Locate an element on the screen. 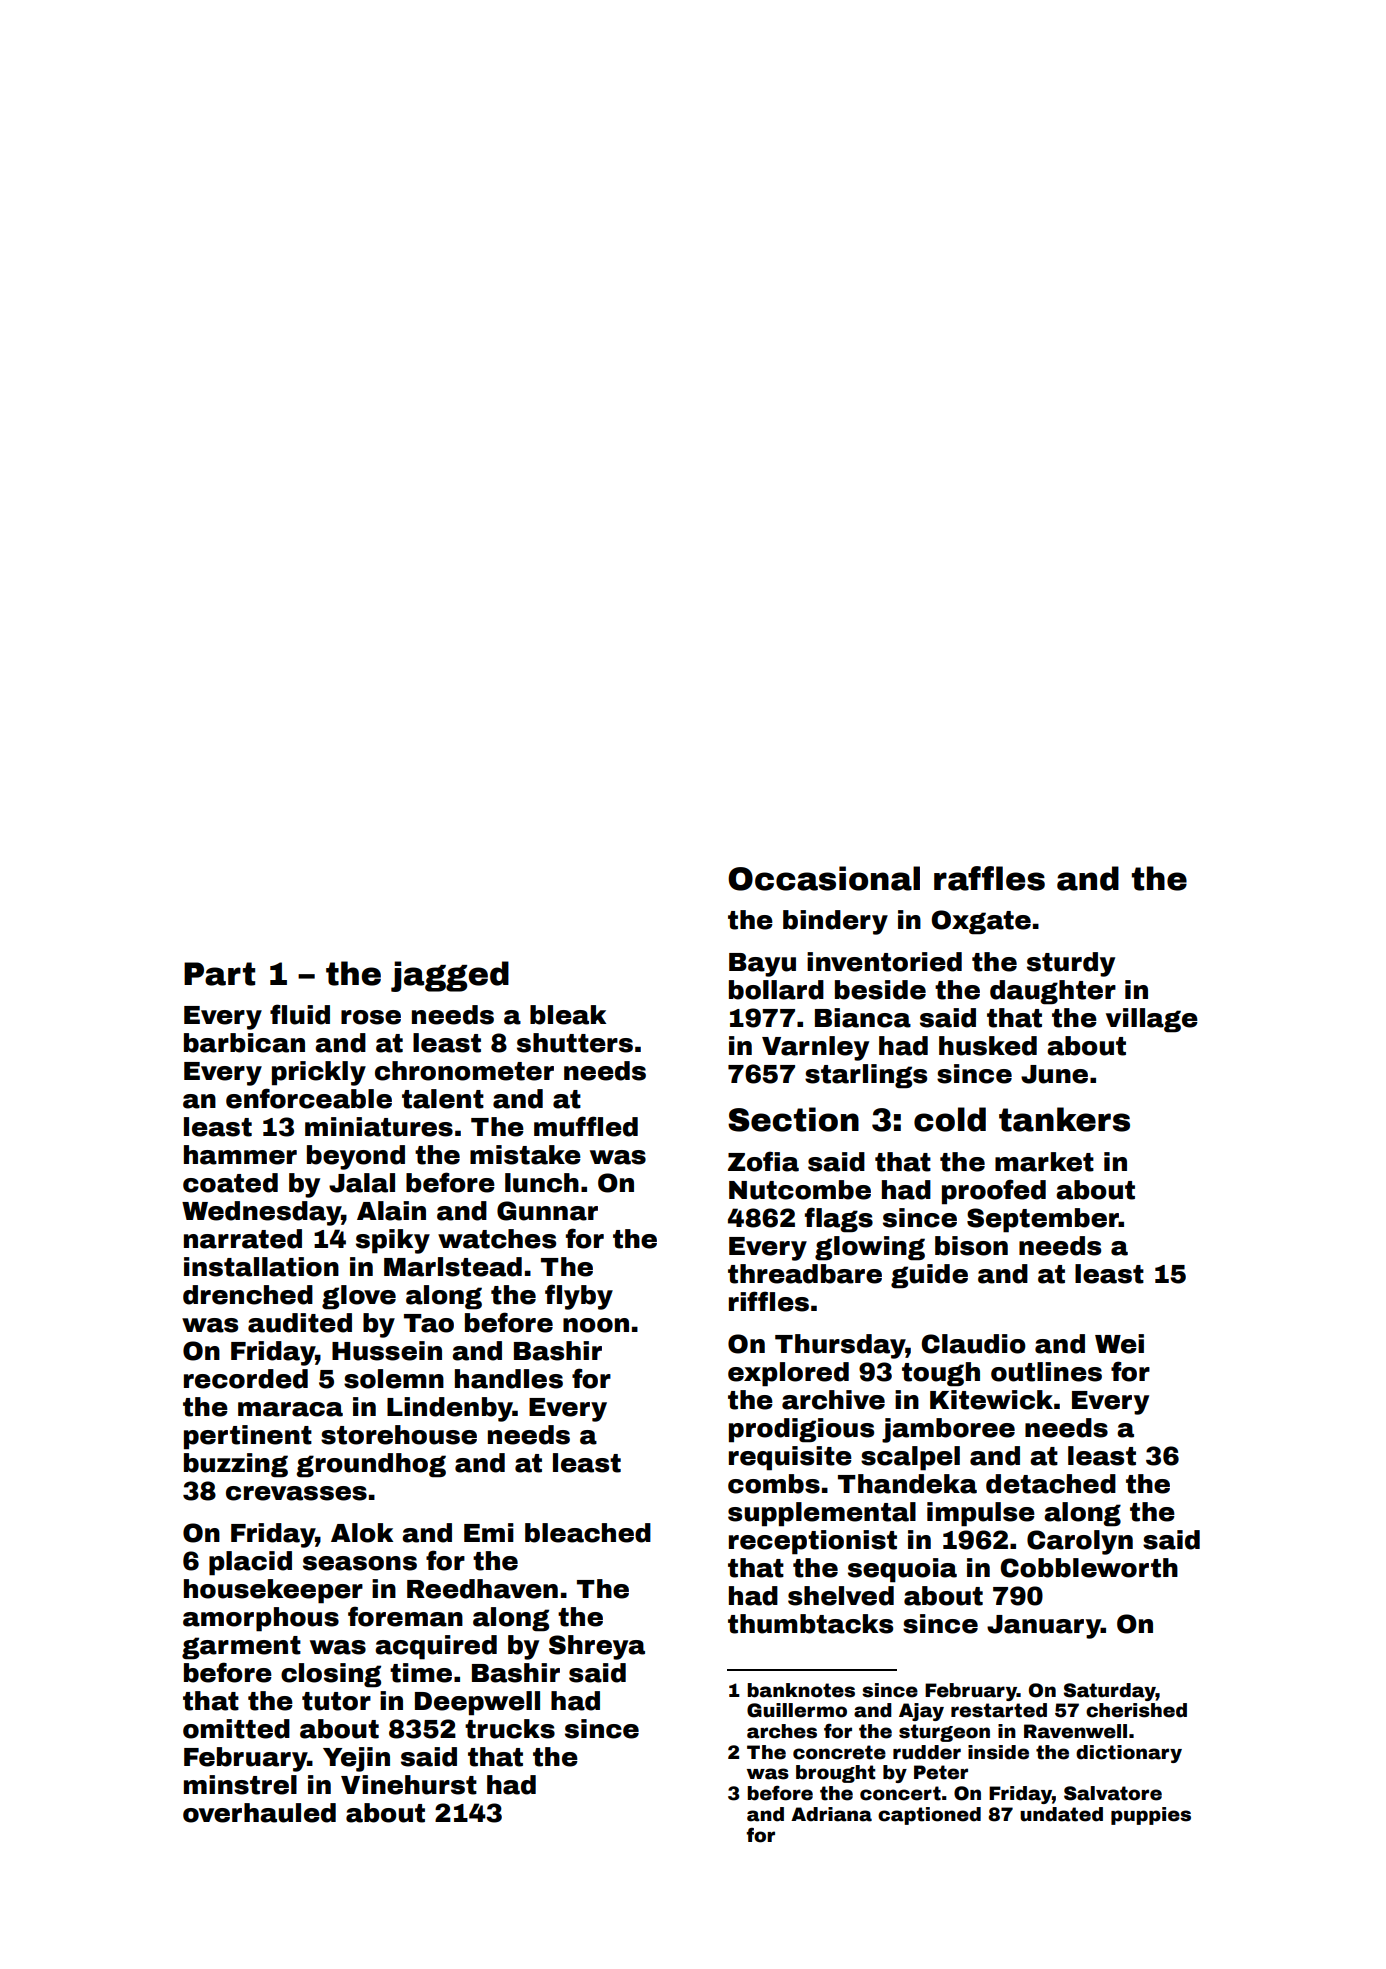 The height and width of the screenshot is (1969, 1386). bindery is located at coordinates (835, 922).
